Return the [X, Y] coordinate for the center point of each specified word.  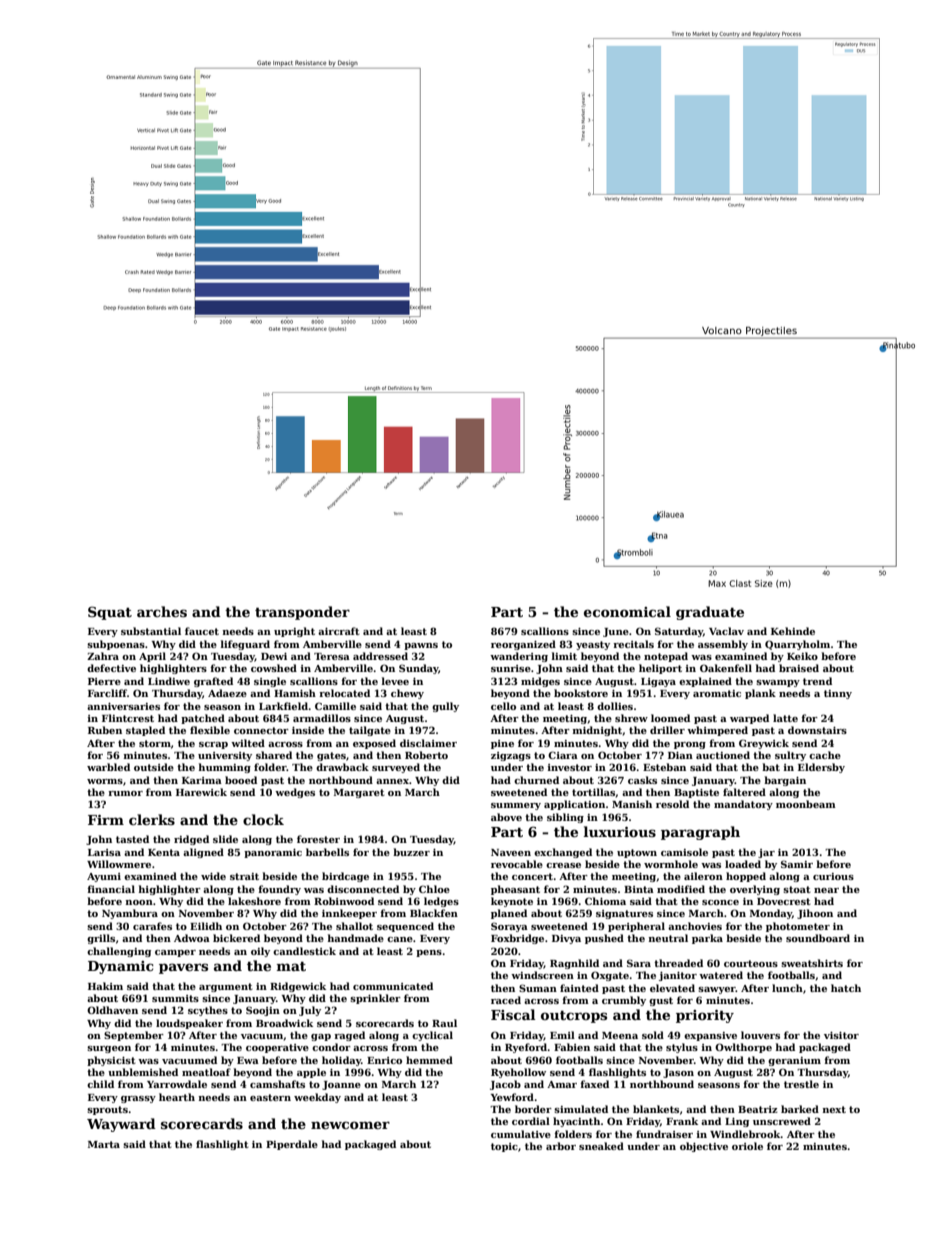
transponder [302, 613]
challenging [119, 952]
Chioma [605, 901]
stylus [682, 1048]
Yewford [512, 1097]
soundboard [818, 938]
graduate [710, 613]
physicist [111, 1061]
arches [162, 611]
